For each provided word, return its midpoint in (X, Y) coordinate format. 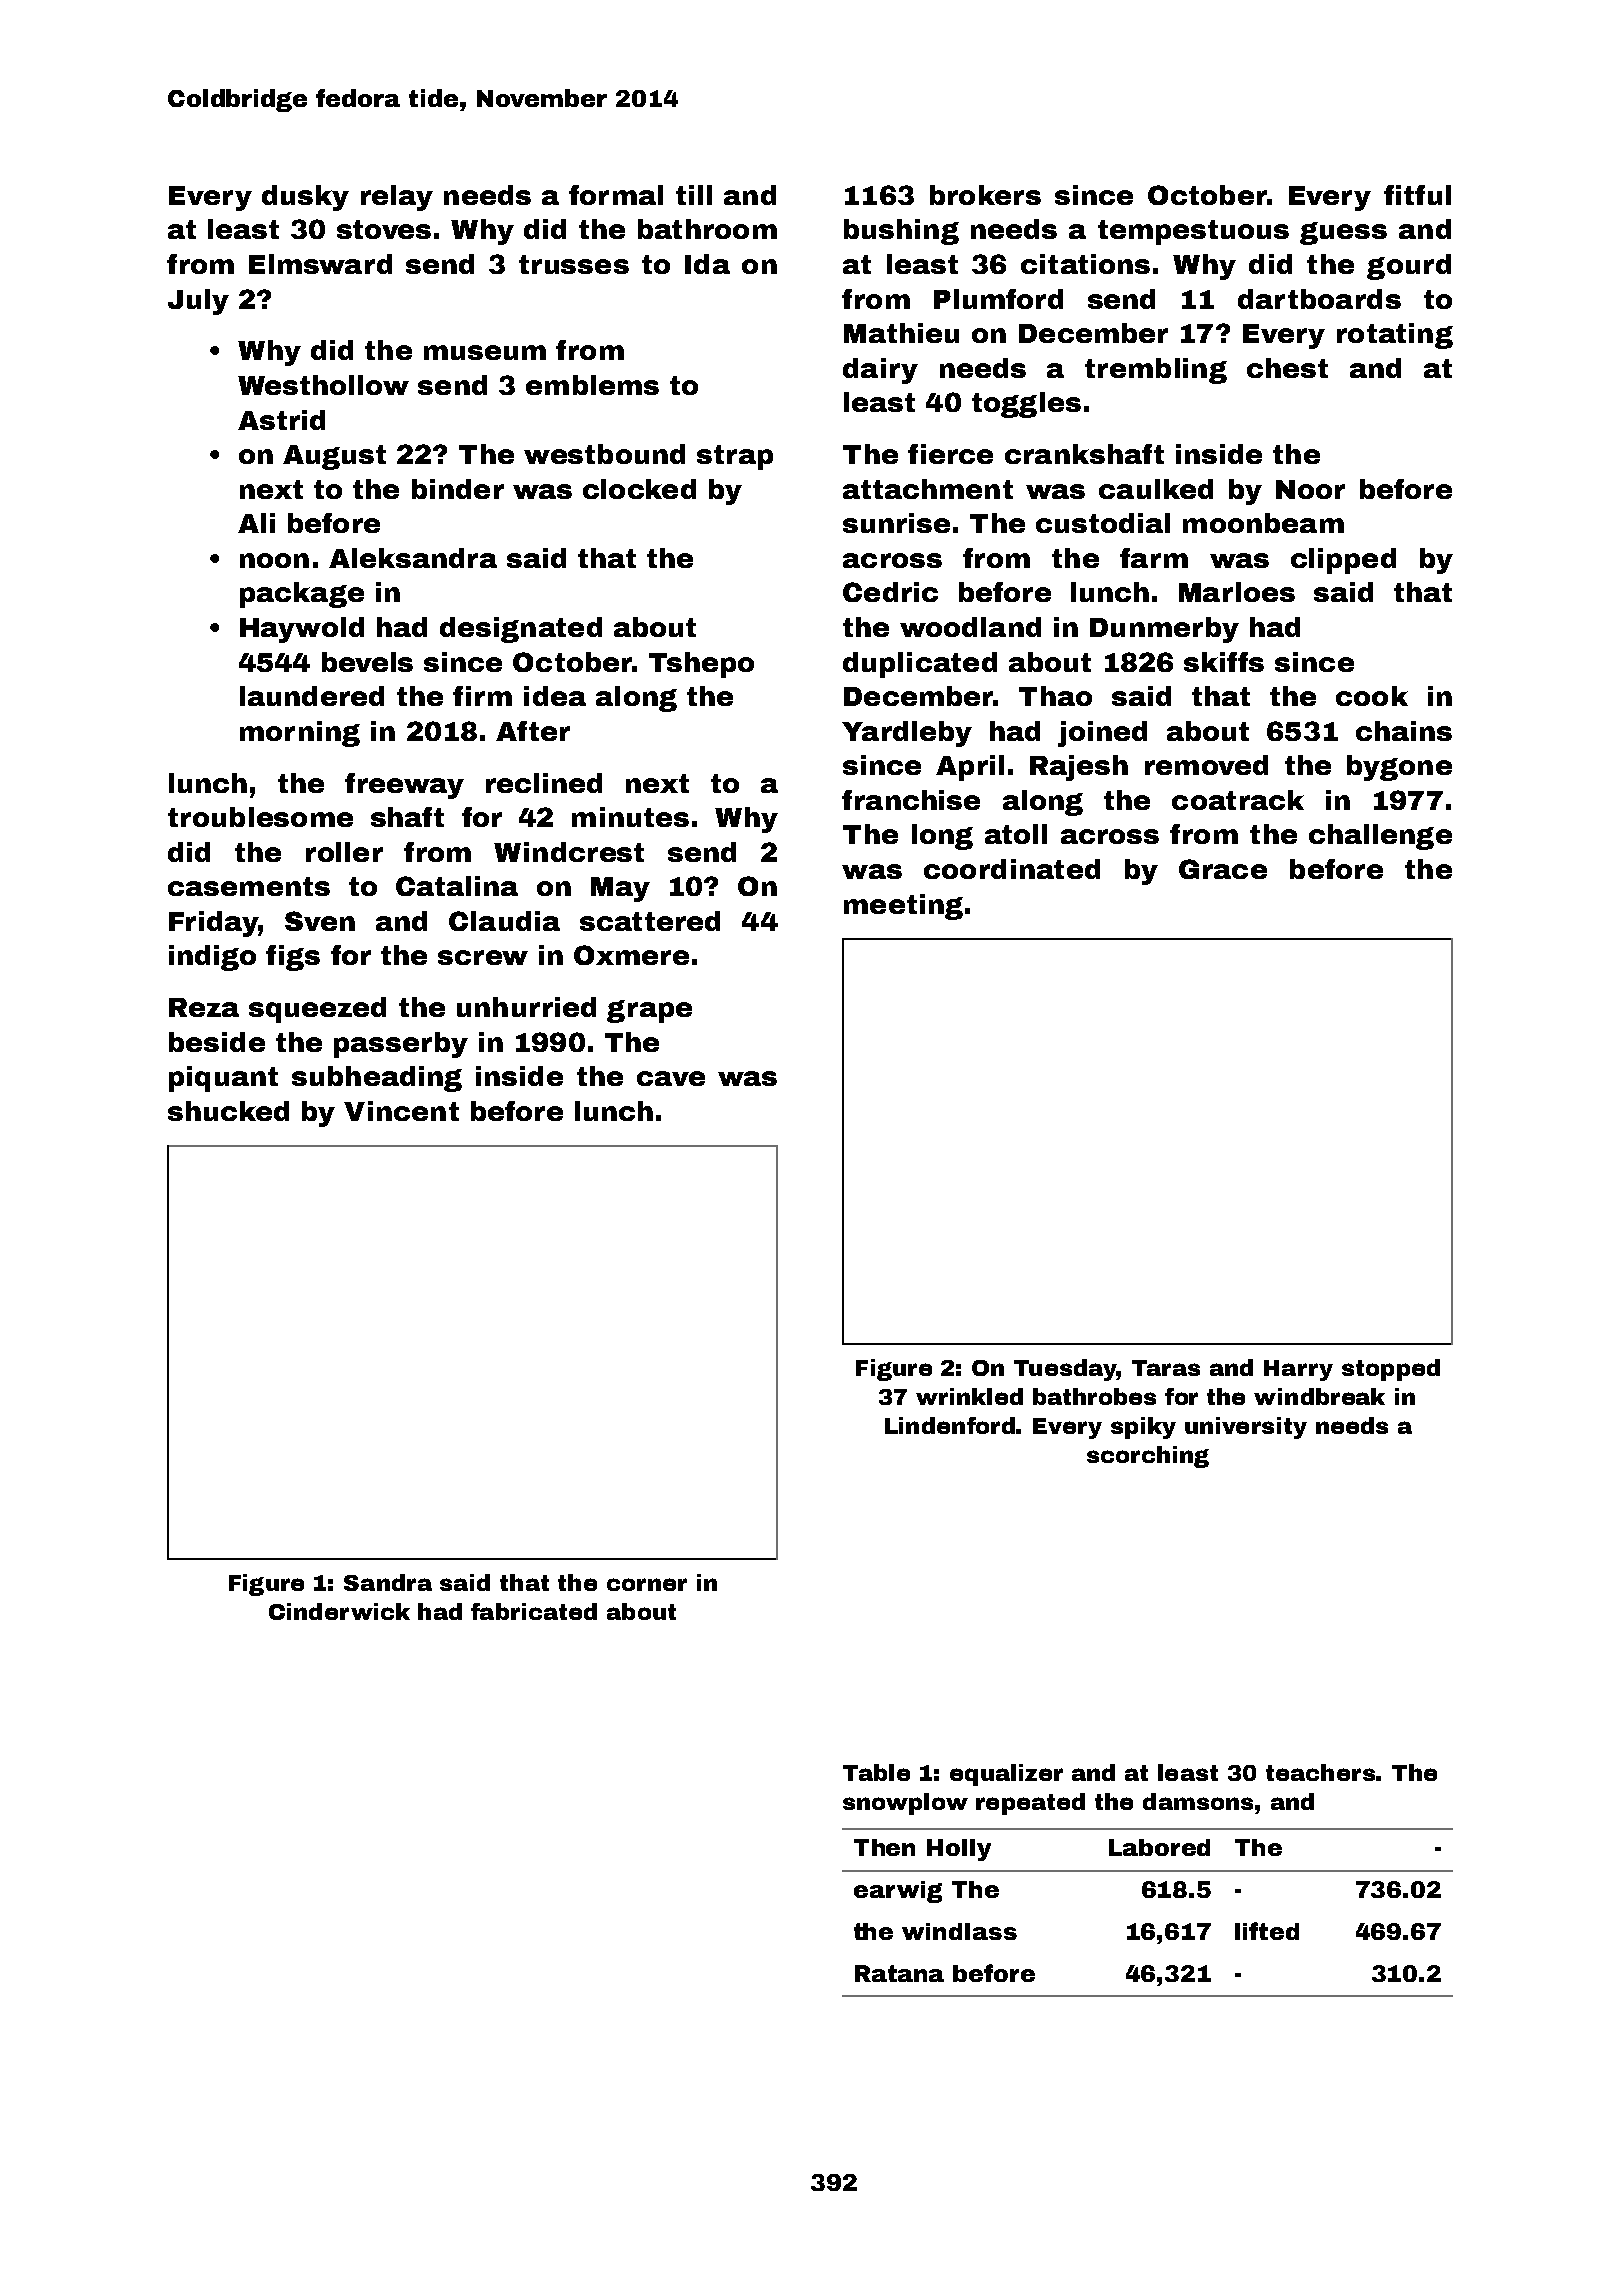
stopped (1391, 1370)
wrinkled (969, 1396)
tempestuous (1193, 232)
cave (671, 1078)
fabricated (534, 1611)
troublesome (260, 817)
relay (397, 198)
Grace (1223, 869)
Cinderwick (339, 1611)
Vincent (401, 1111)
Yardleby (907, 734)
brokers (985, 195)
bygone (1399, 768)
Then (884, 1847)
